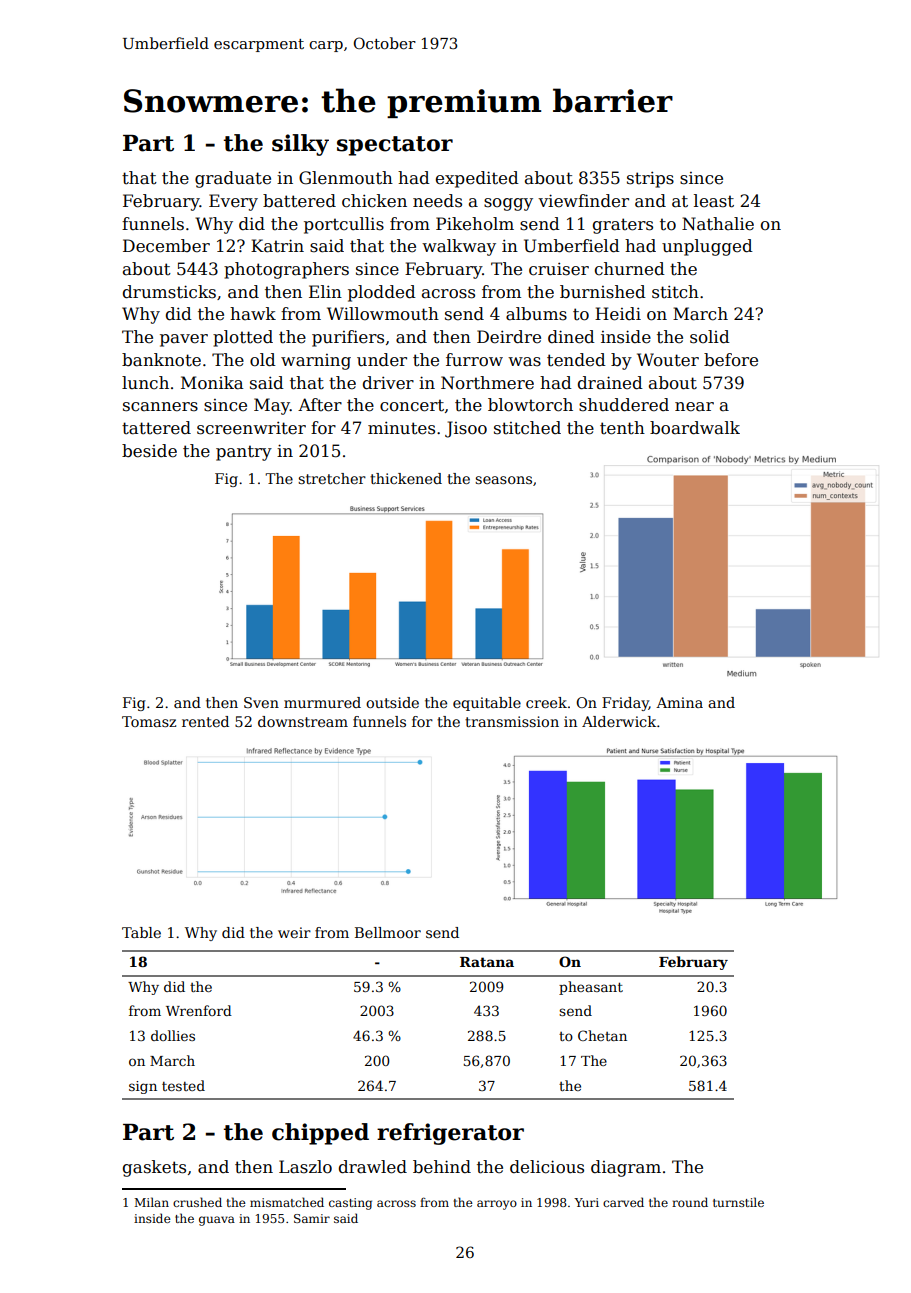 The width and height of the screenshot is (911, 1293). Describe the element at coordinates (388, 932) in the screenshot. I see `Bellmoor` at that location.
